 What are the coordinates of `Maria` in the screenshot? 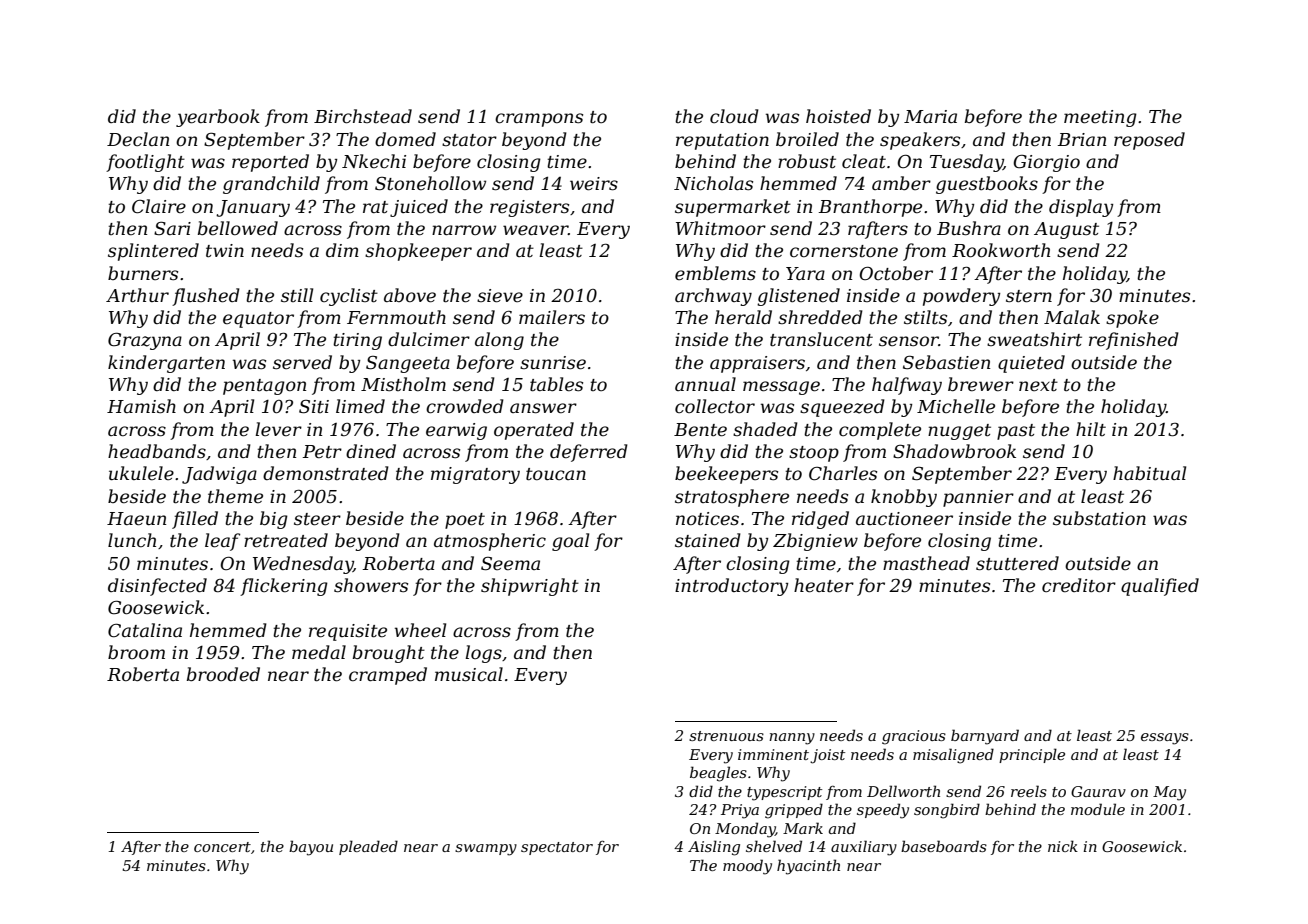 It's located at (930, 116).
